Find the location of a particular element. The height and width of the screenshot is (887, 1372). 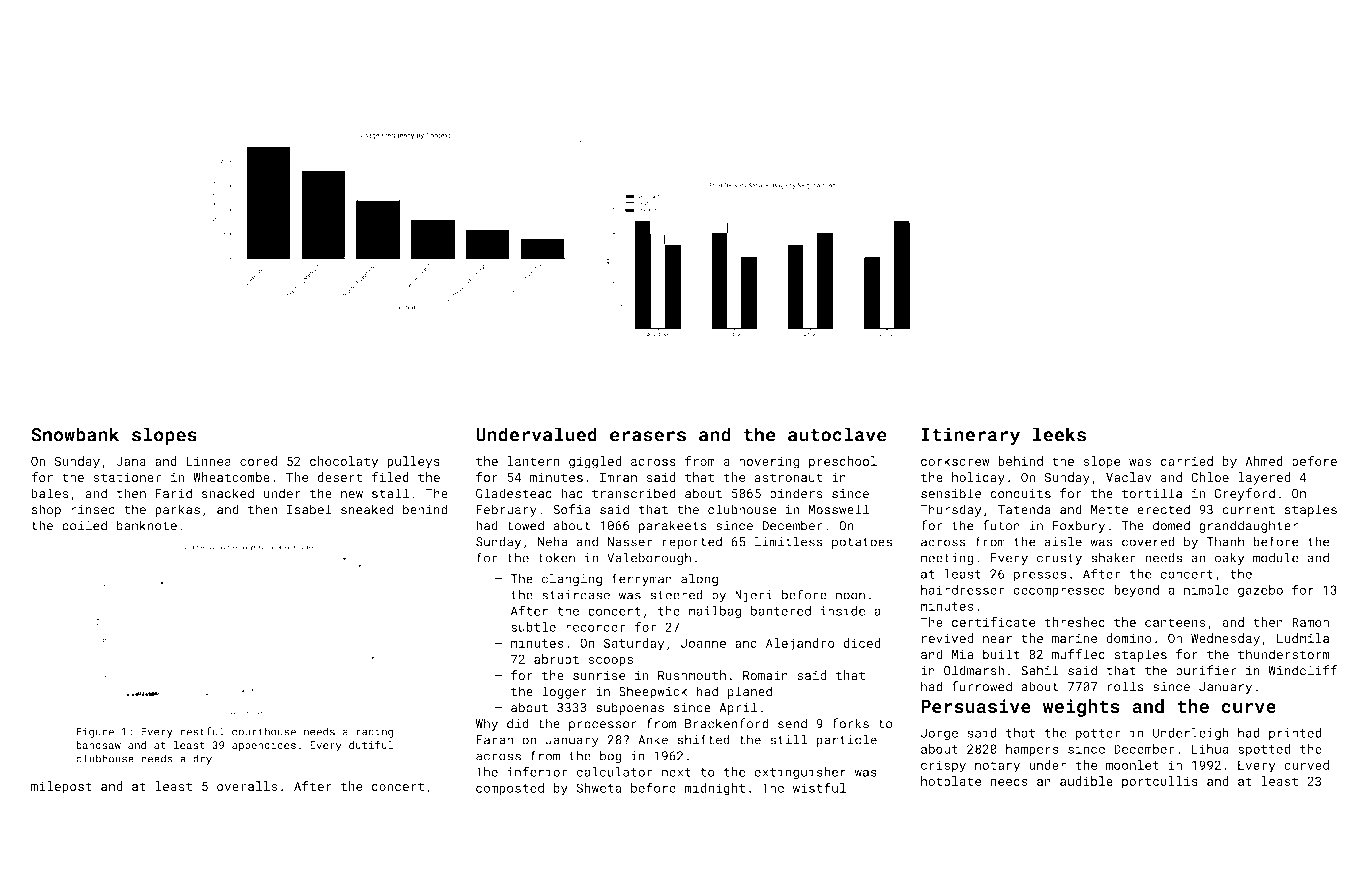

shop is located at coordinates (46, 510).
